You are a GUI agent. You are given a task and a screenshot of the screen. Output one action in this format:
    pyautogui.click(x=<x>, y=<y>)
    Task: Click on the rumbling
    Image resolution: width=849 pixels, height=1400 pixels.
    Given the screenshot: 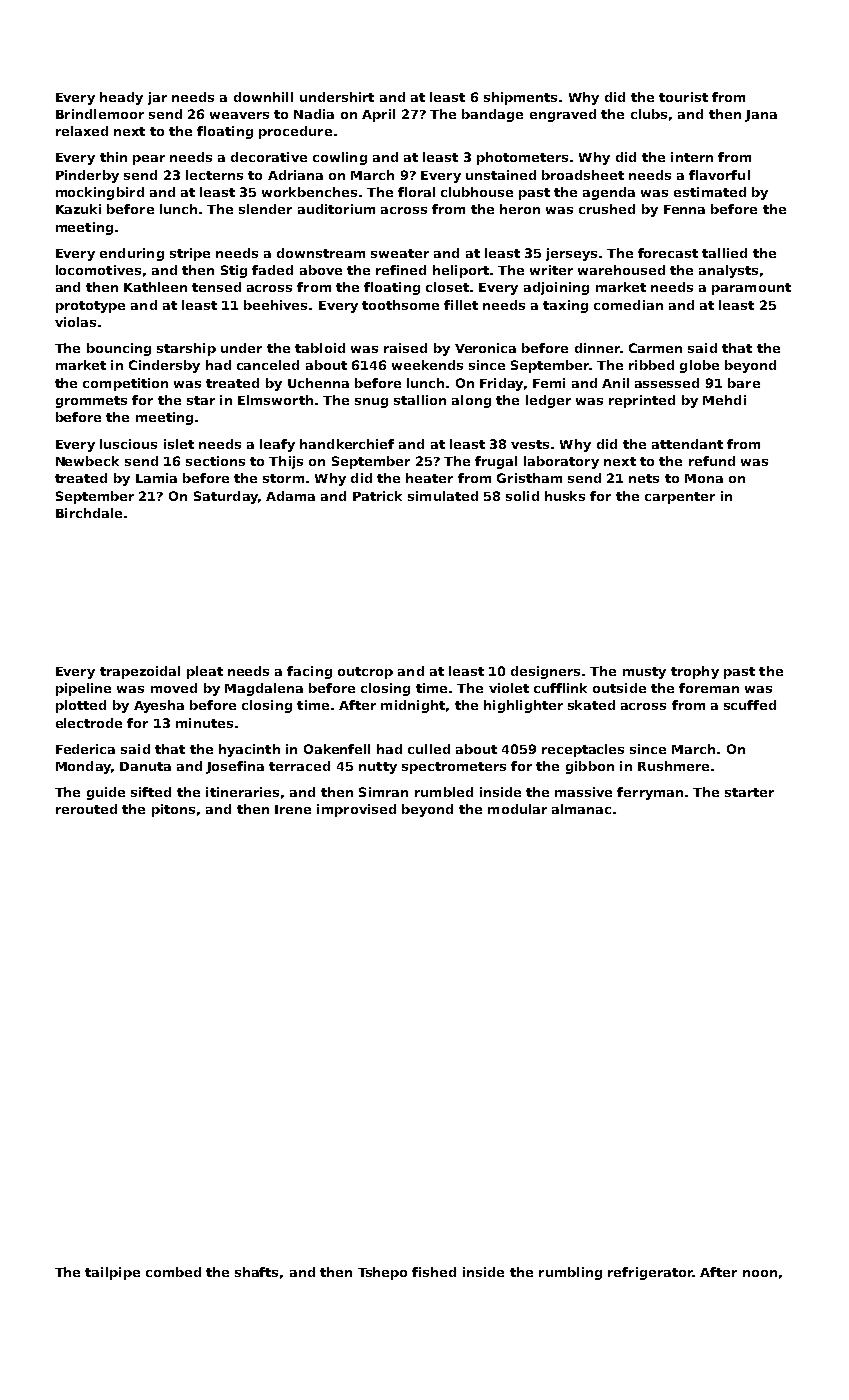 What is the action you would take?
    pyautogui.click(x=570, y=1273)
